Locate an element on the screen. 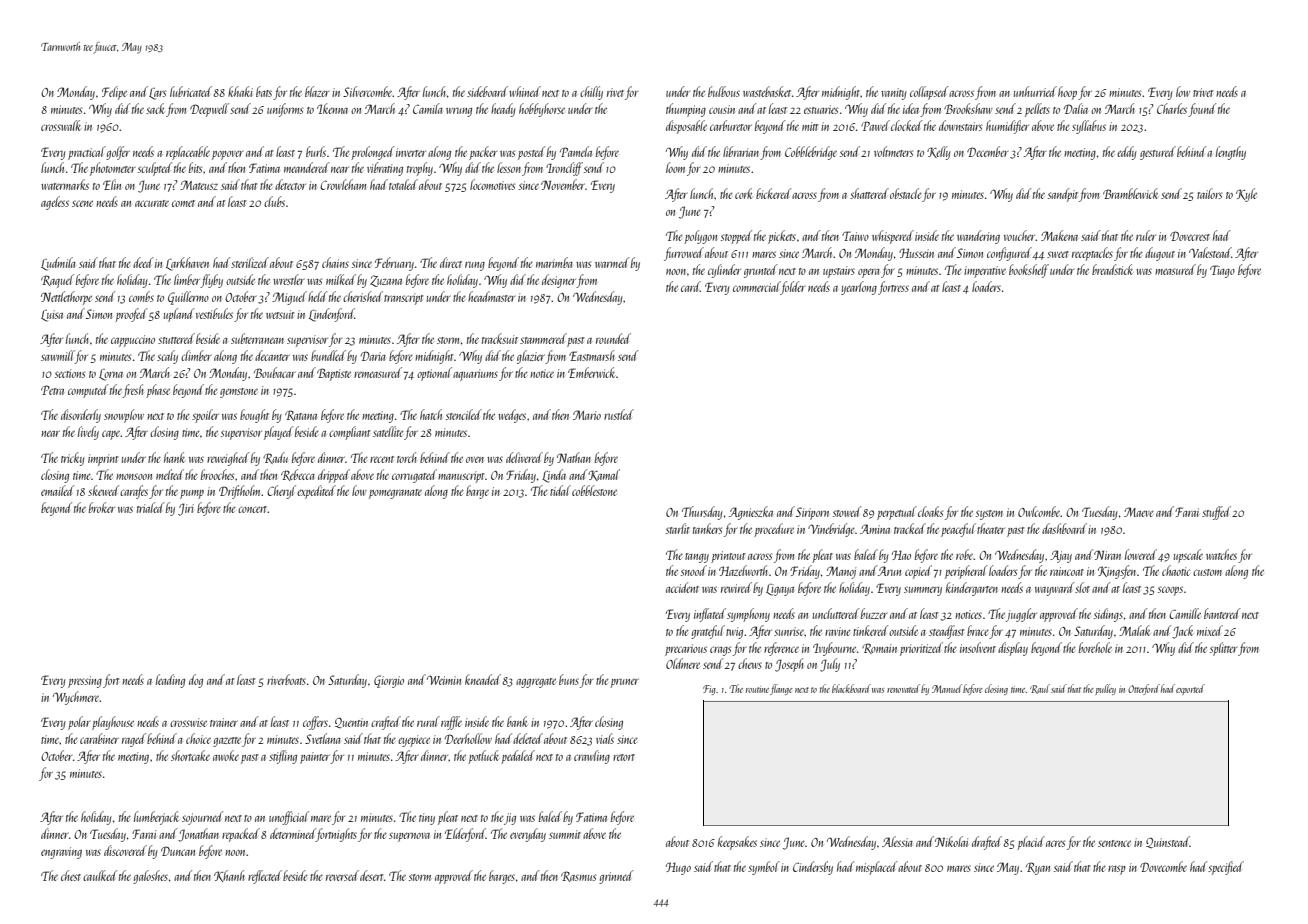  hoop is located at coordinates (1067, 93).
